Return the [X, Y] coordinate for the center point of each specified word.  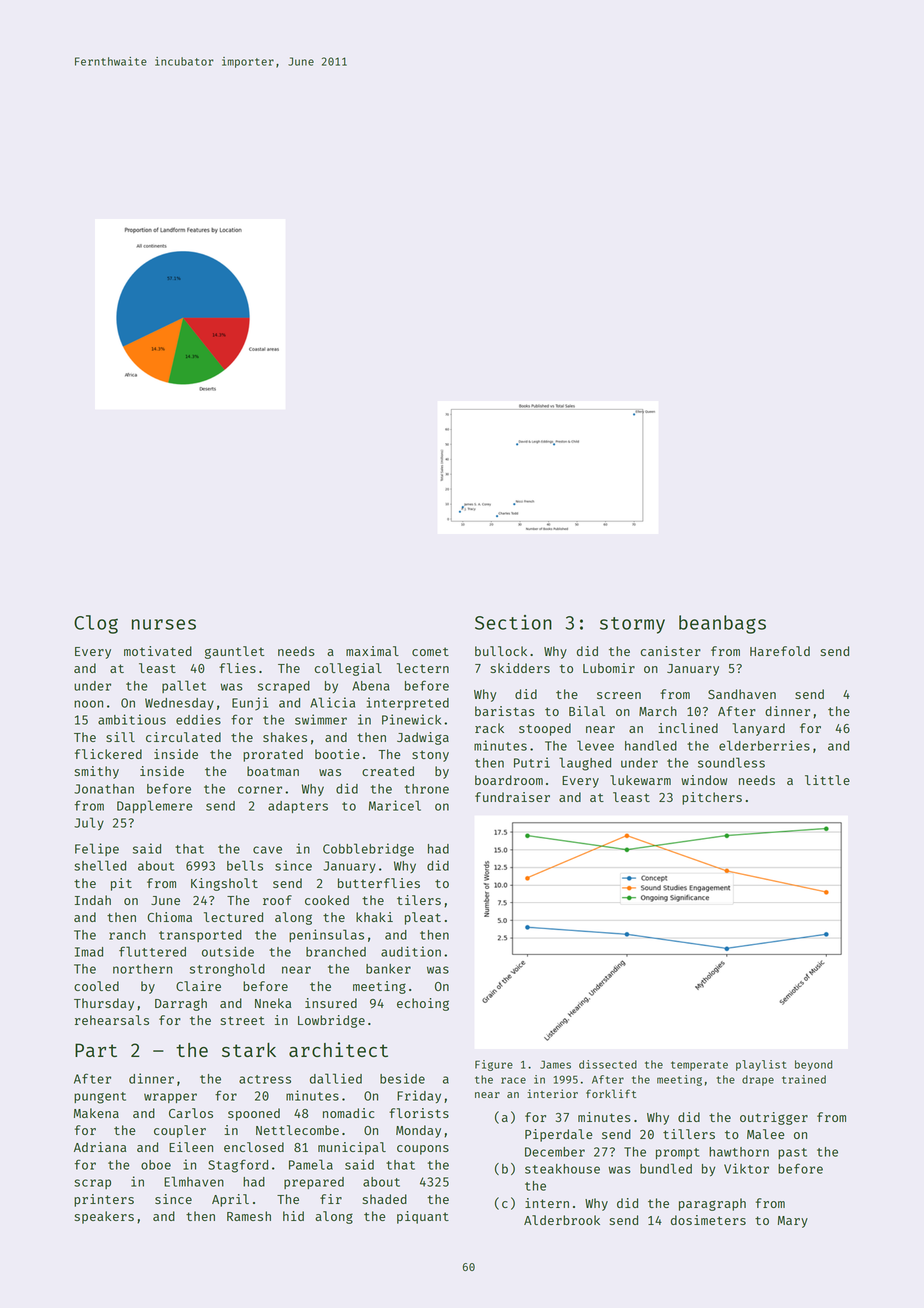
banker [388, 969]
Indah [93, 900]
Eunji [250, 704]
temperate [699, 1066]
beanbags [722, 624]
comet [430, 651]
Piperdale [558, 1135]
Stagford [238, 1166]
